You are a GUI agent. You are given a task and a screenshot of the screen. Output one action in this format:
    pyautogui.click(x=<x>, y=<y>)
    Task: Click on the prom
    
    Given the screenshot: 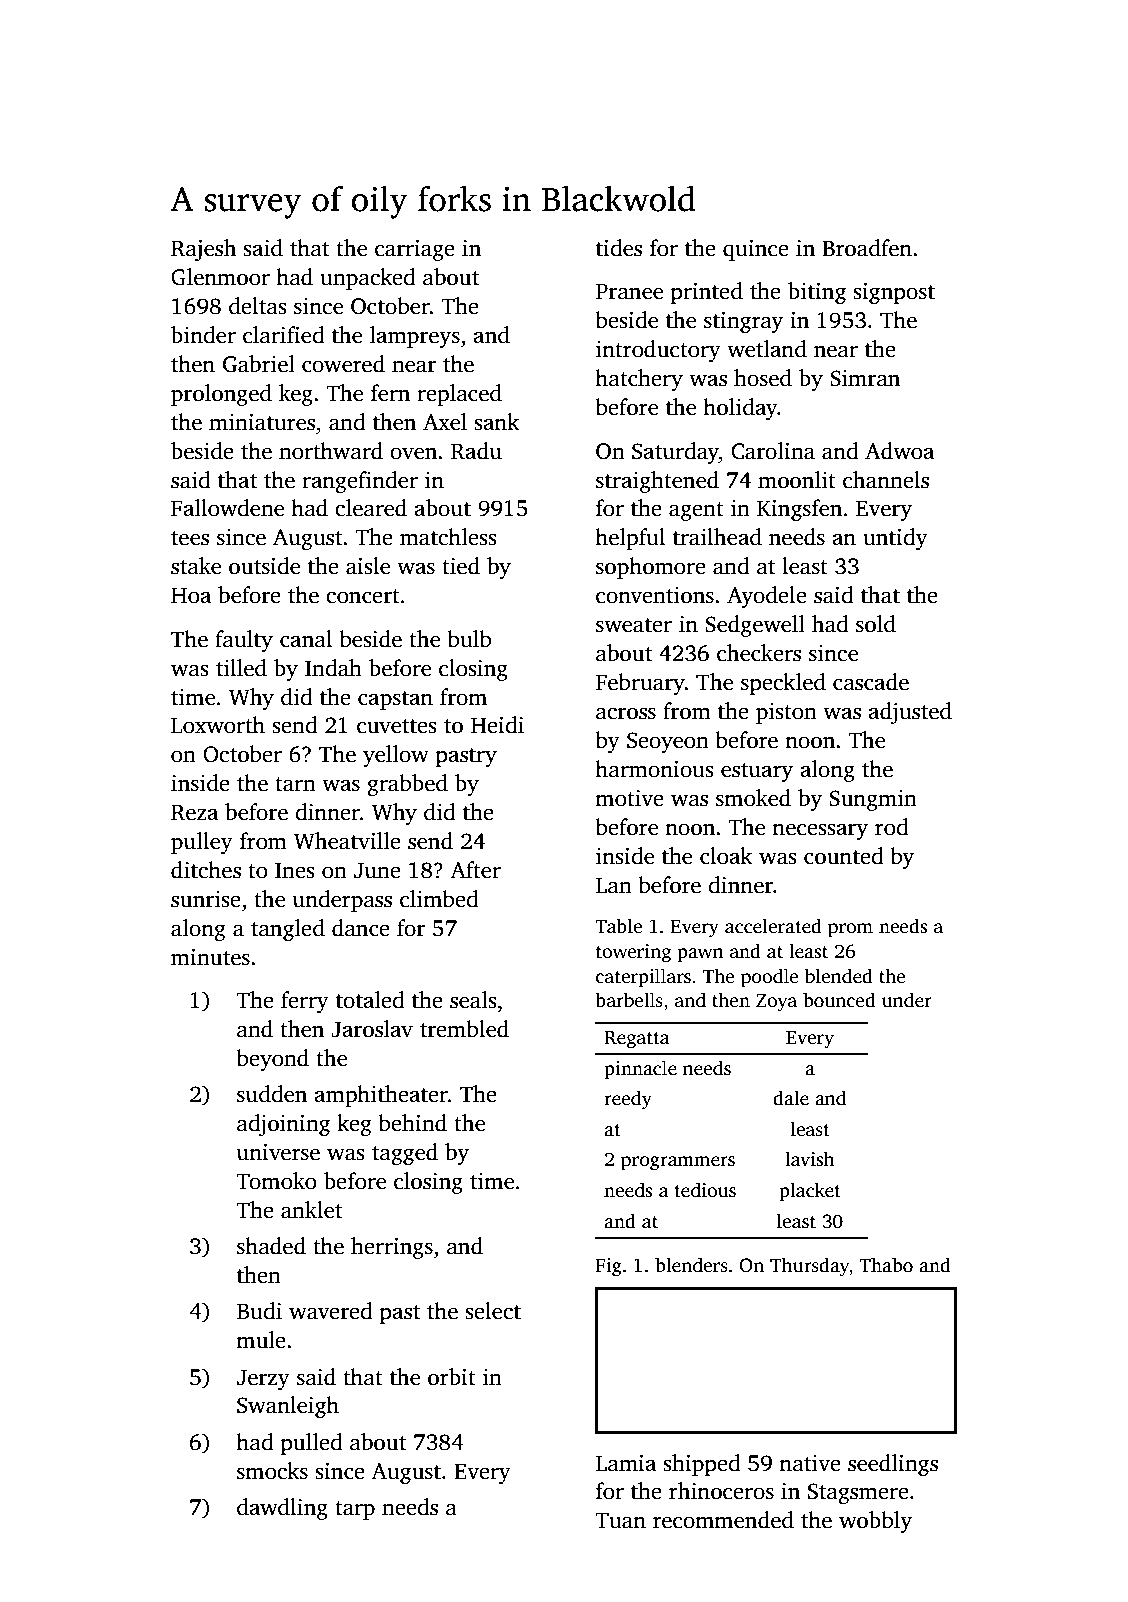 What is the action you would take?
    pyautogui.click(x=850, y=930)
